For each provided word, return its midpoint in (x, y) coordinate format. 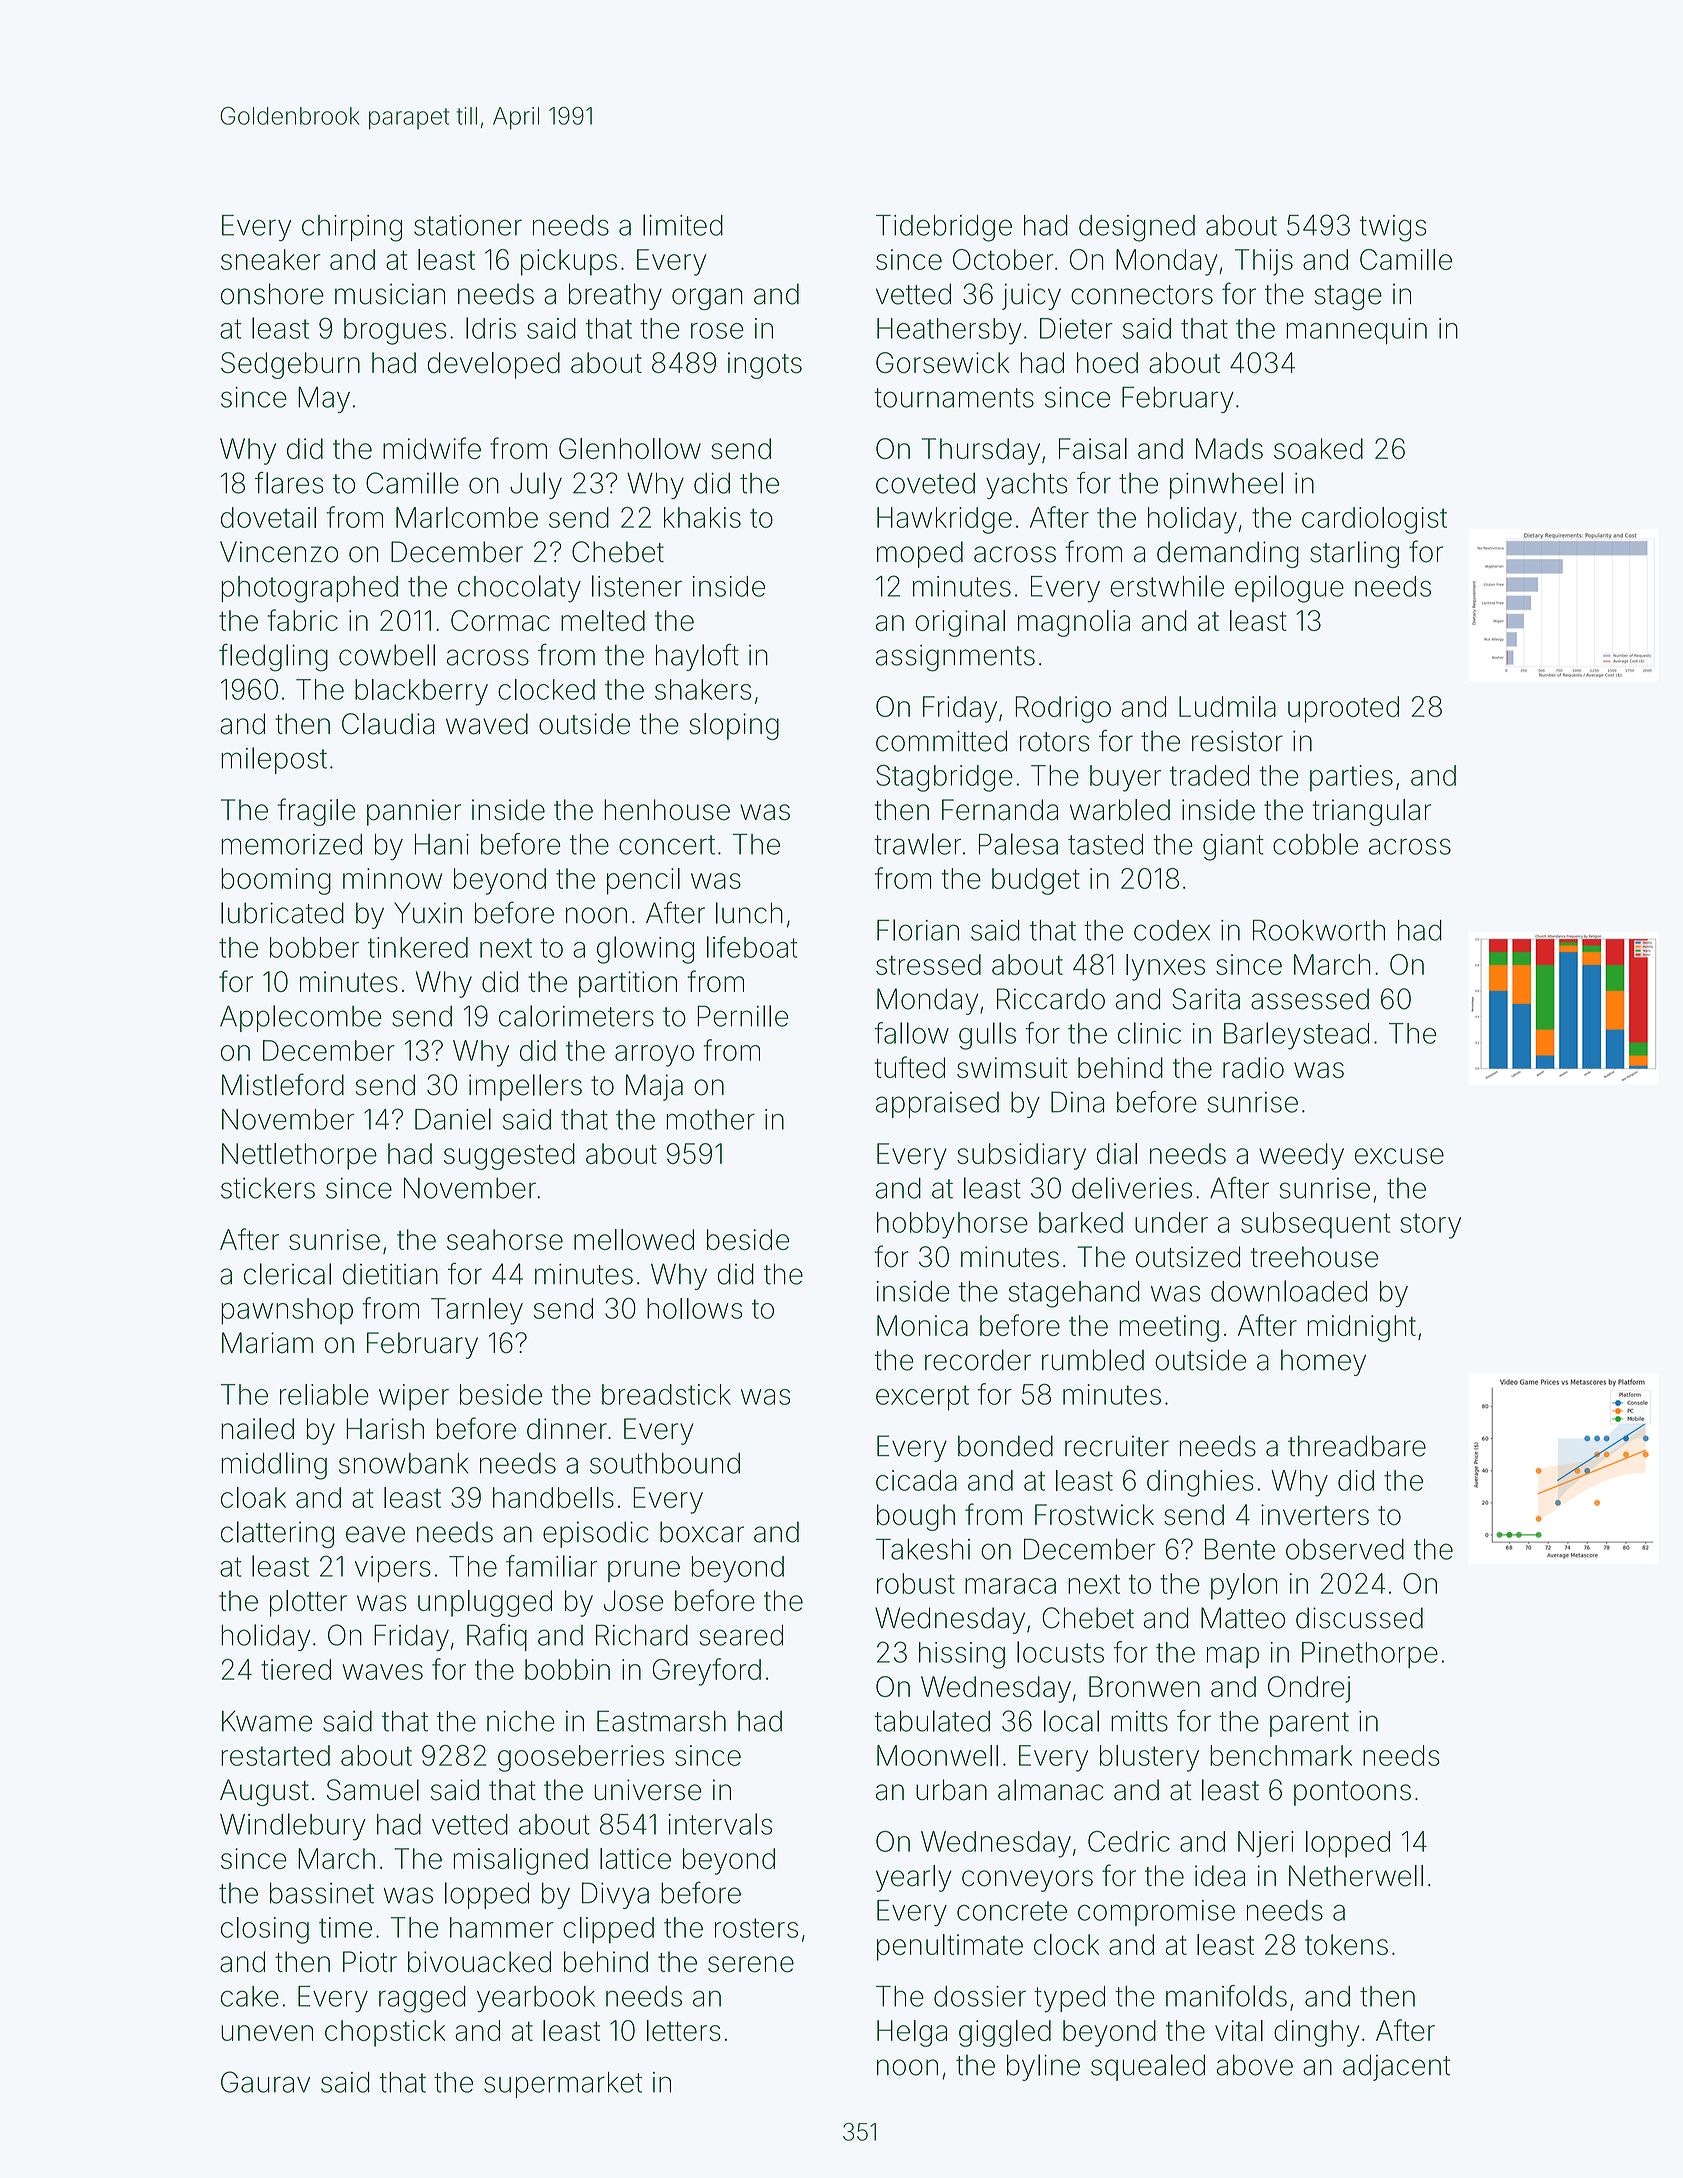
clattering (277, 1534)
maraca (1010, 1586)
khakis (702, 517)
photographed (309, 589)
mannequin (1356, 331)
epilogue (1289, 589)
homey (1323, 1362)
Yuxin (428, 913)
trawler (917, 844)
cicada (916, 1480)
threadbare (1357, 1446)
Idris (491, 328)
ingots (765, 365)
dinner (567, 1429)
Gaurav (265, 2082)
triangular (1371, 812)
